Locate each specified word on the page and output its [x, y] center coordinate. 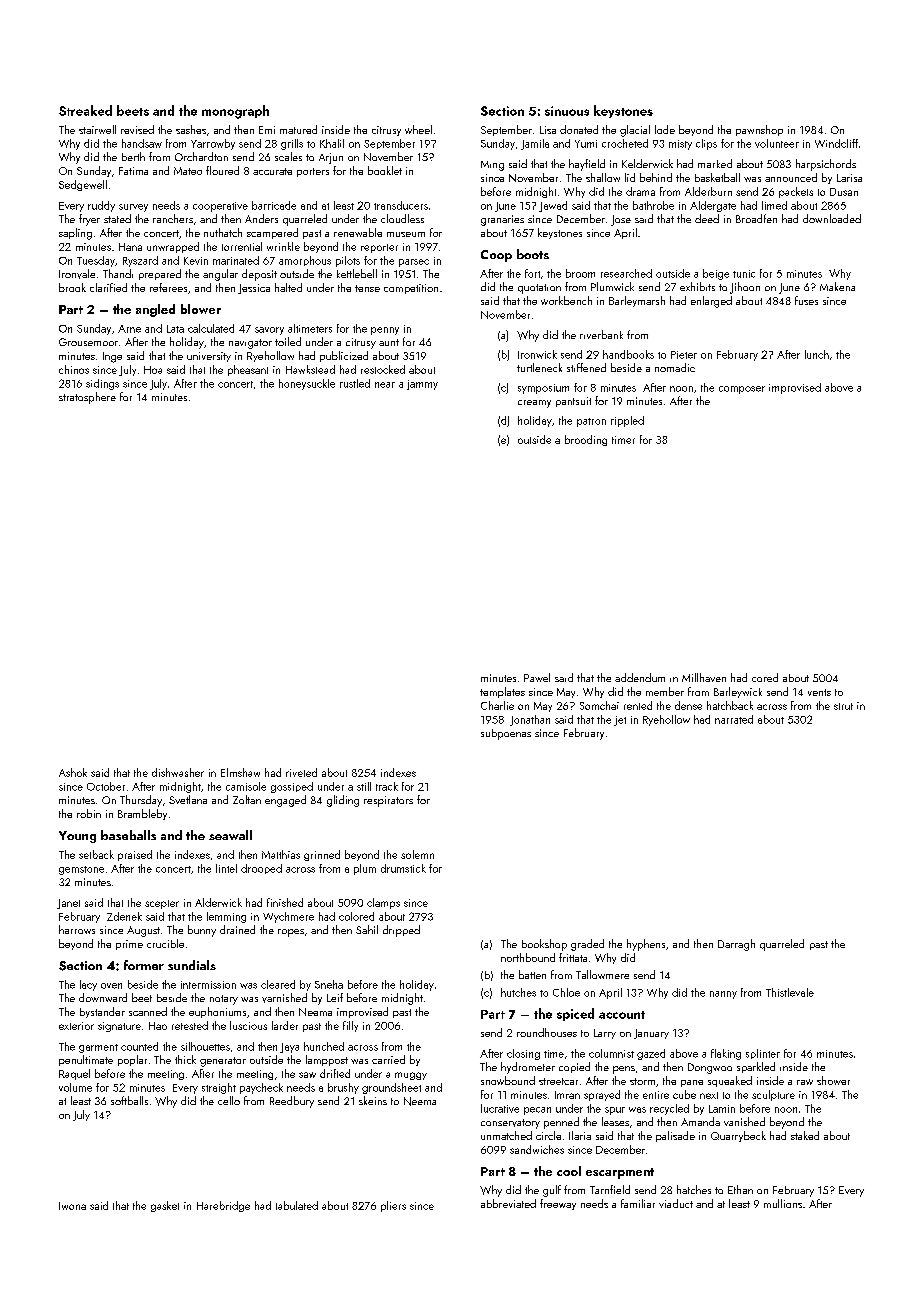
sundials [192, 965]
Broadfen [756, 218]
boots [533, 254]
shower [833, 1080]
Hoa [153, 370]
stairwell [97, 129]
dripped [401, 931]
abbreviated [508, 1203]
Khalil [332, 143]
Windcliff [836, 143]
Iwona [72, 1206]
